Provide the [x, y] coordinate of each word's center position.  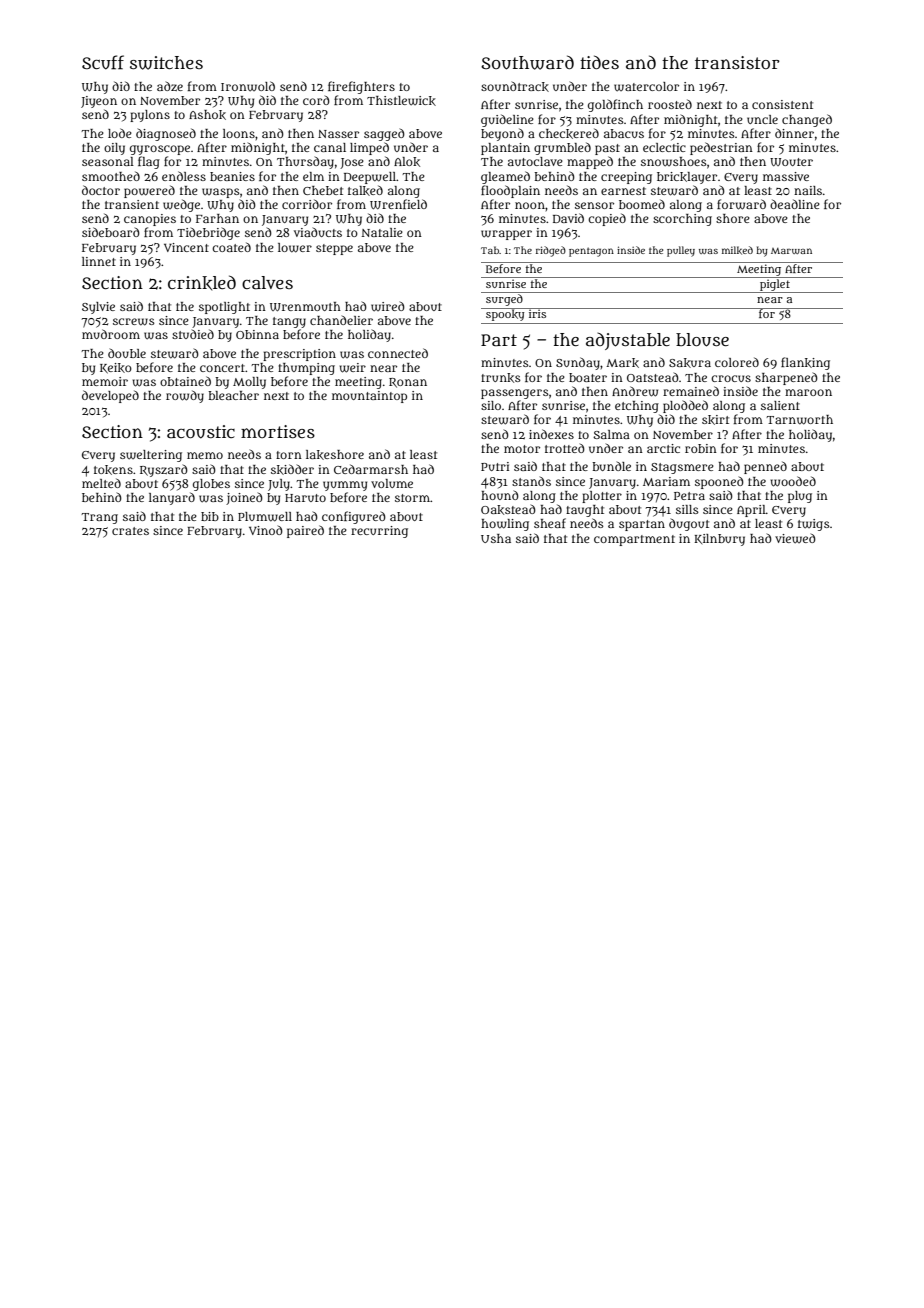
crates [130, 531]
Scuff [103, 62]
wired [388, 306]
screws [134, 322]
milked [737, 250]
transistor [737, 62]
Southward [527, 62]
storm [412, 498]
